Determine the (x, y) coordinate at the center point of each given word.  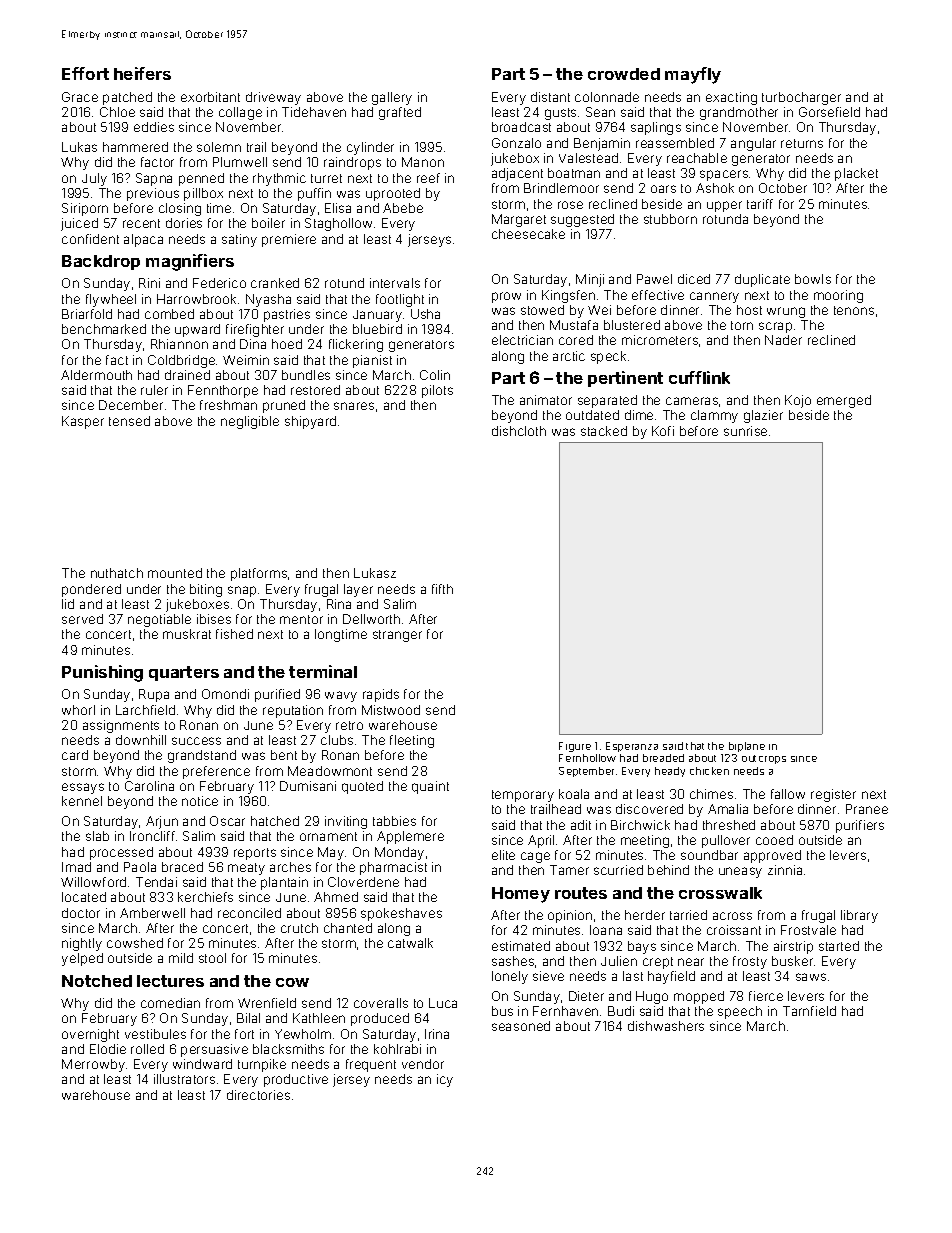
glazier (763, 416)
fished (234, 634)
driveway (273, 98)
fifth (442, 589)
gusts (560, 114)
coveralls (381, 1003)
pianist (372, 361)
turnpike (262, 1065)
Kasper (83, 422)
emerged (844, 401)
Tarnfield (809, 1011)
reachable (697, 158)
